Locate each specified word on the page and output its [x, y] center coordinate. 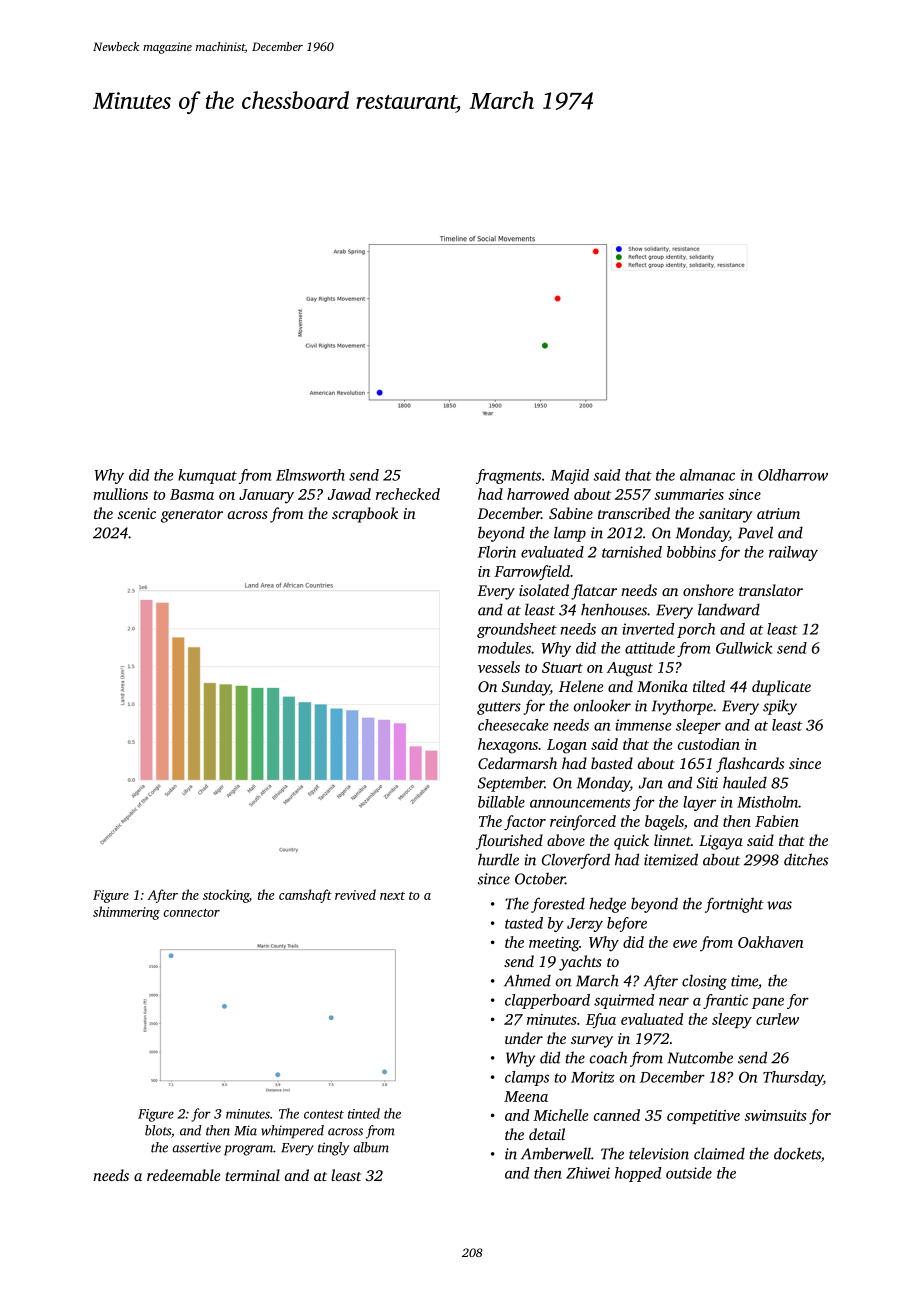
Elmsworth [310, 475]
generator [192, 516]
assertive [197, 1147]
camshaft [305, 896]
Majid [570, 476]
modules [504, 648]
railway [793, 553]
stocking [226, 896]
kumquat [207, 476]
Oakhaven [771, 942]
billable [501, 802]
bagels [664, 823]
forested [558, 905]
